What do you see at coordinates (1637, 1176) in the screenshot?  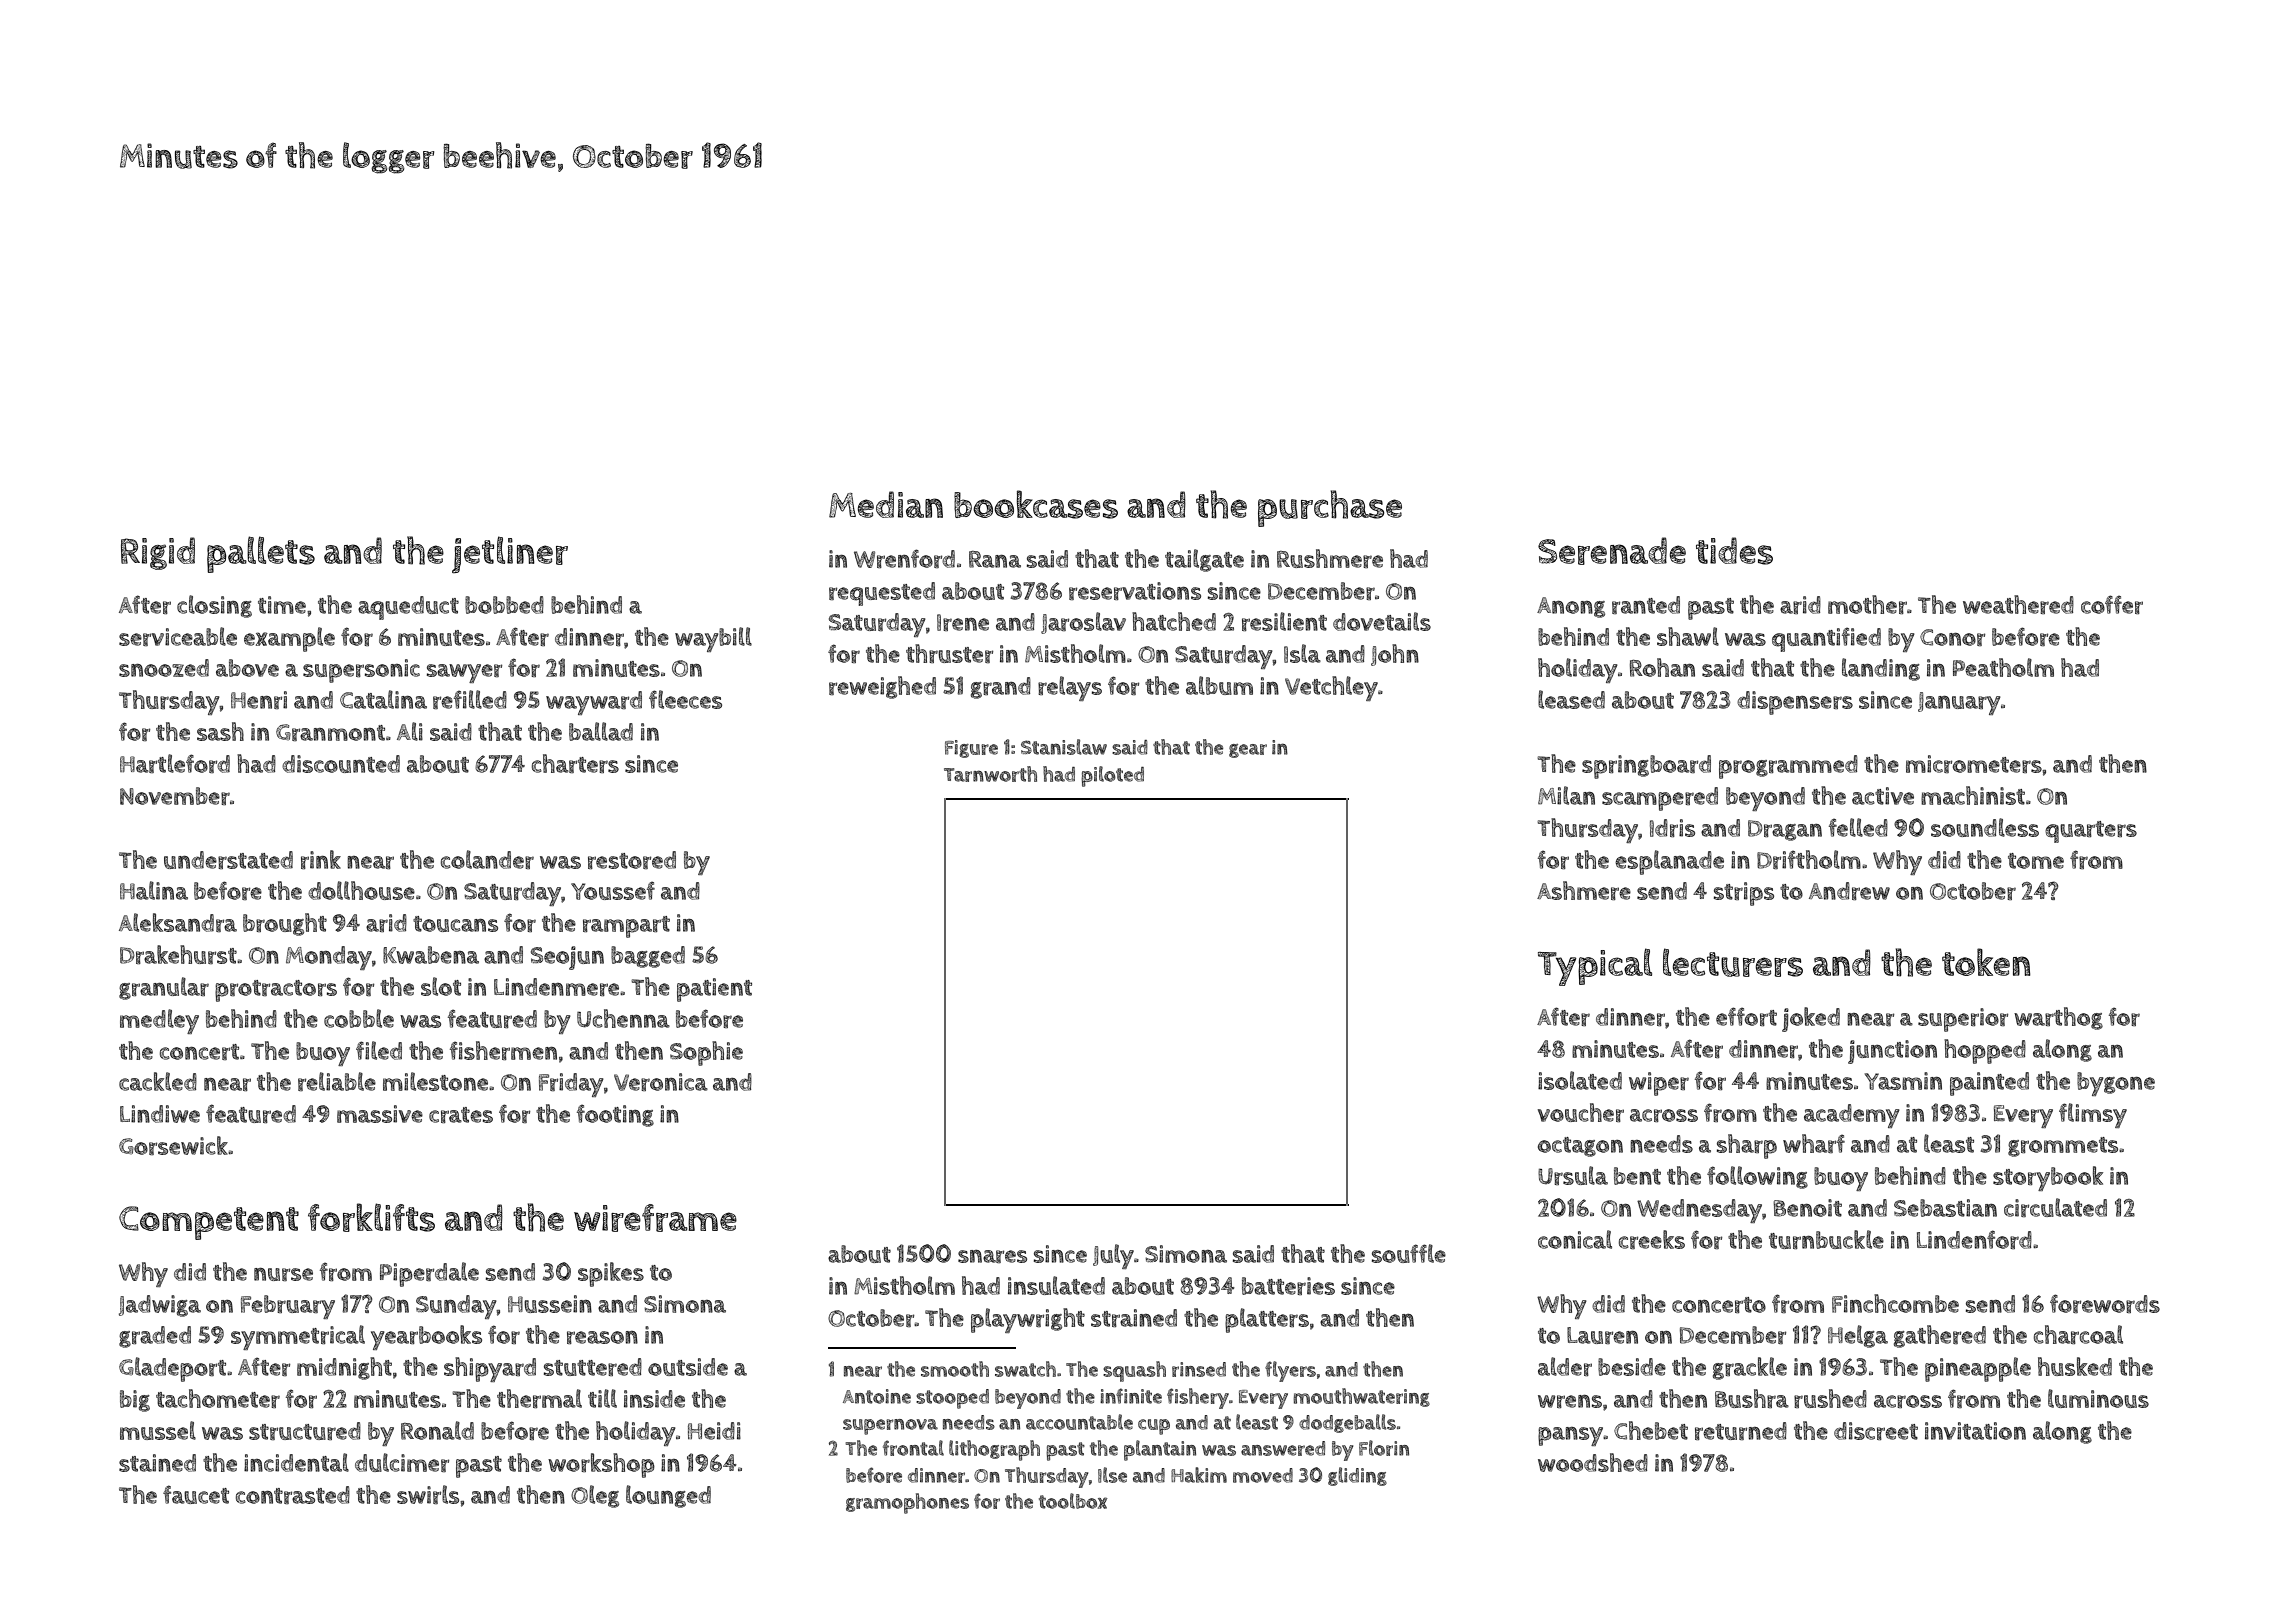 I see `bent` at bounding box center [1637, 1176].
